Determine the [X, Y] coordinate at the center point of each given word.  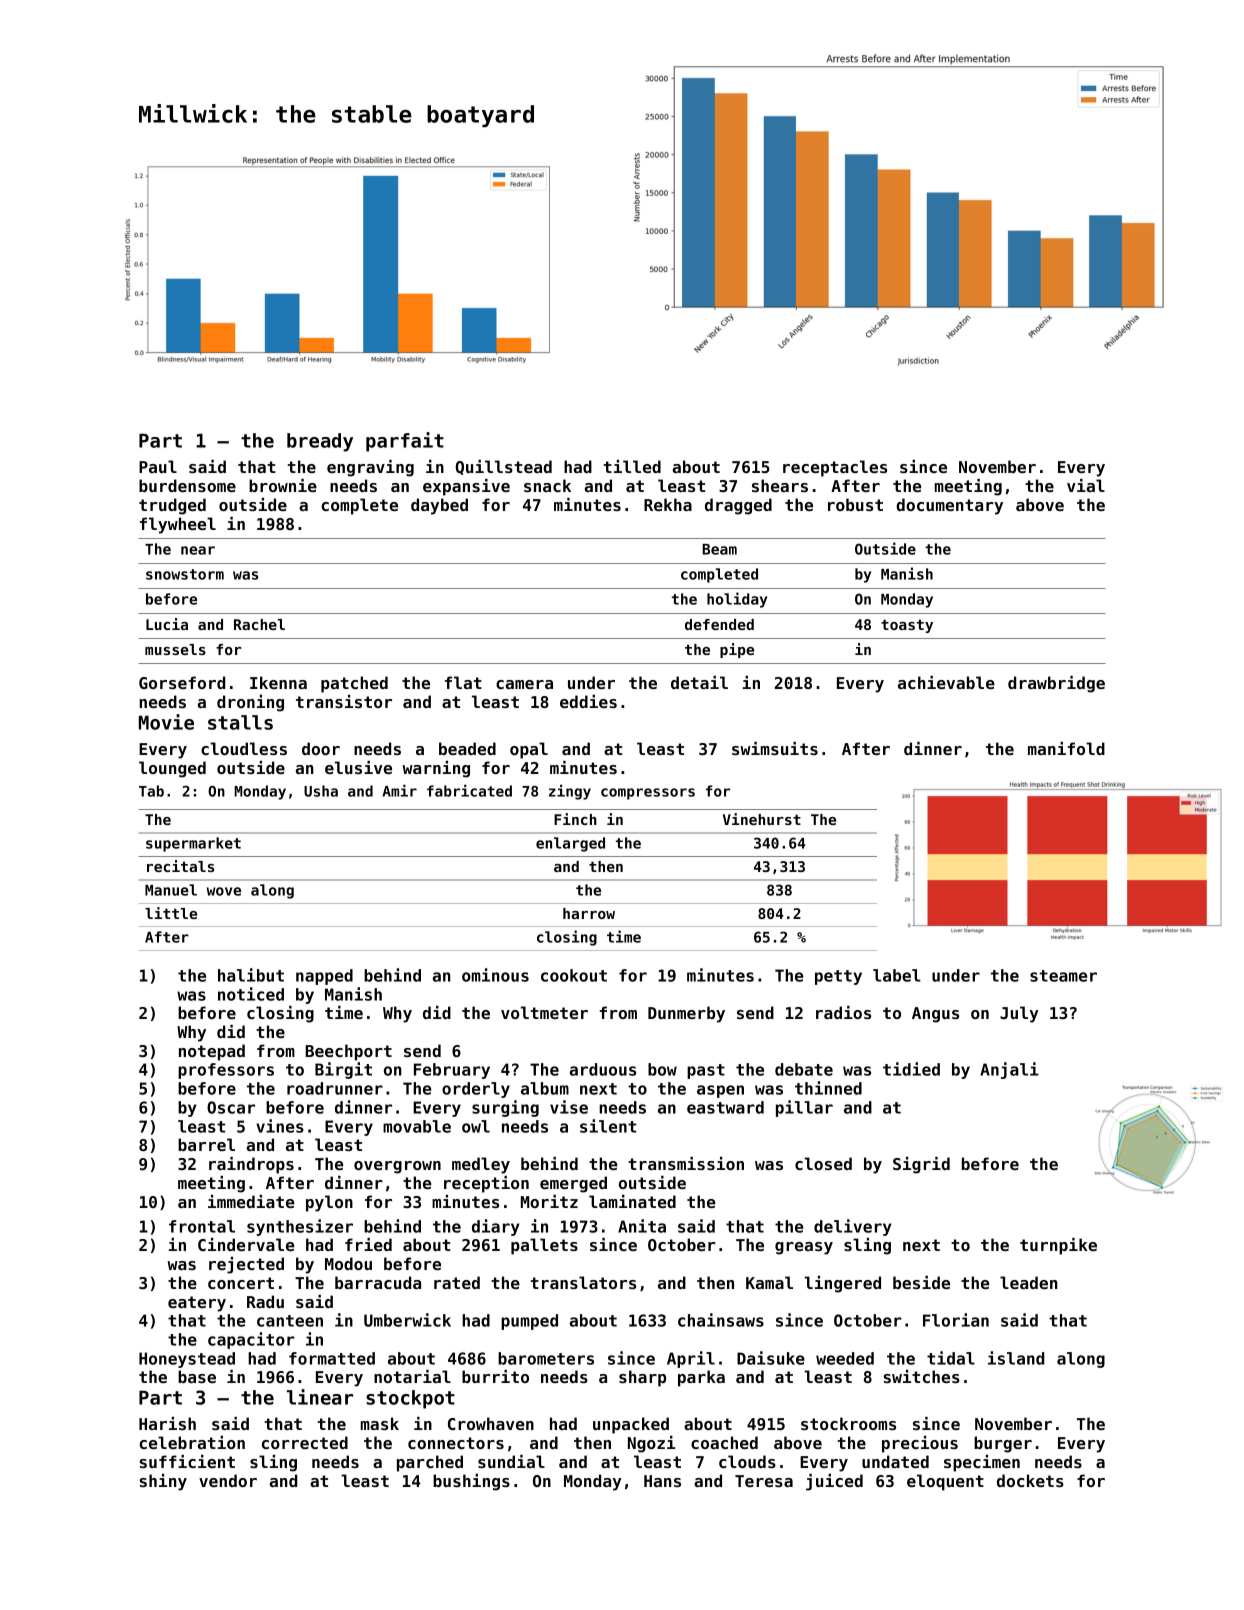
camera [524, 684]
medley [481, 1165]
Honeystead [187, 1360]
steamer [1063, 976]
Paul [158, 466]
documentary [949, 506]
